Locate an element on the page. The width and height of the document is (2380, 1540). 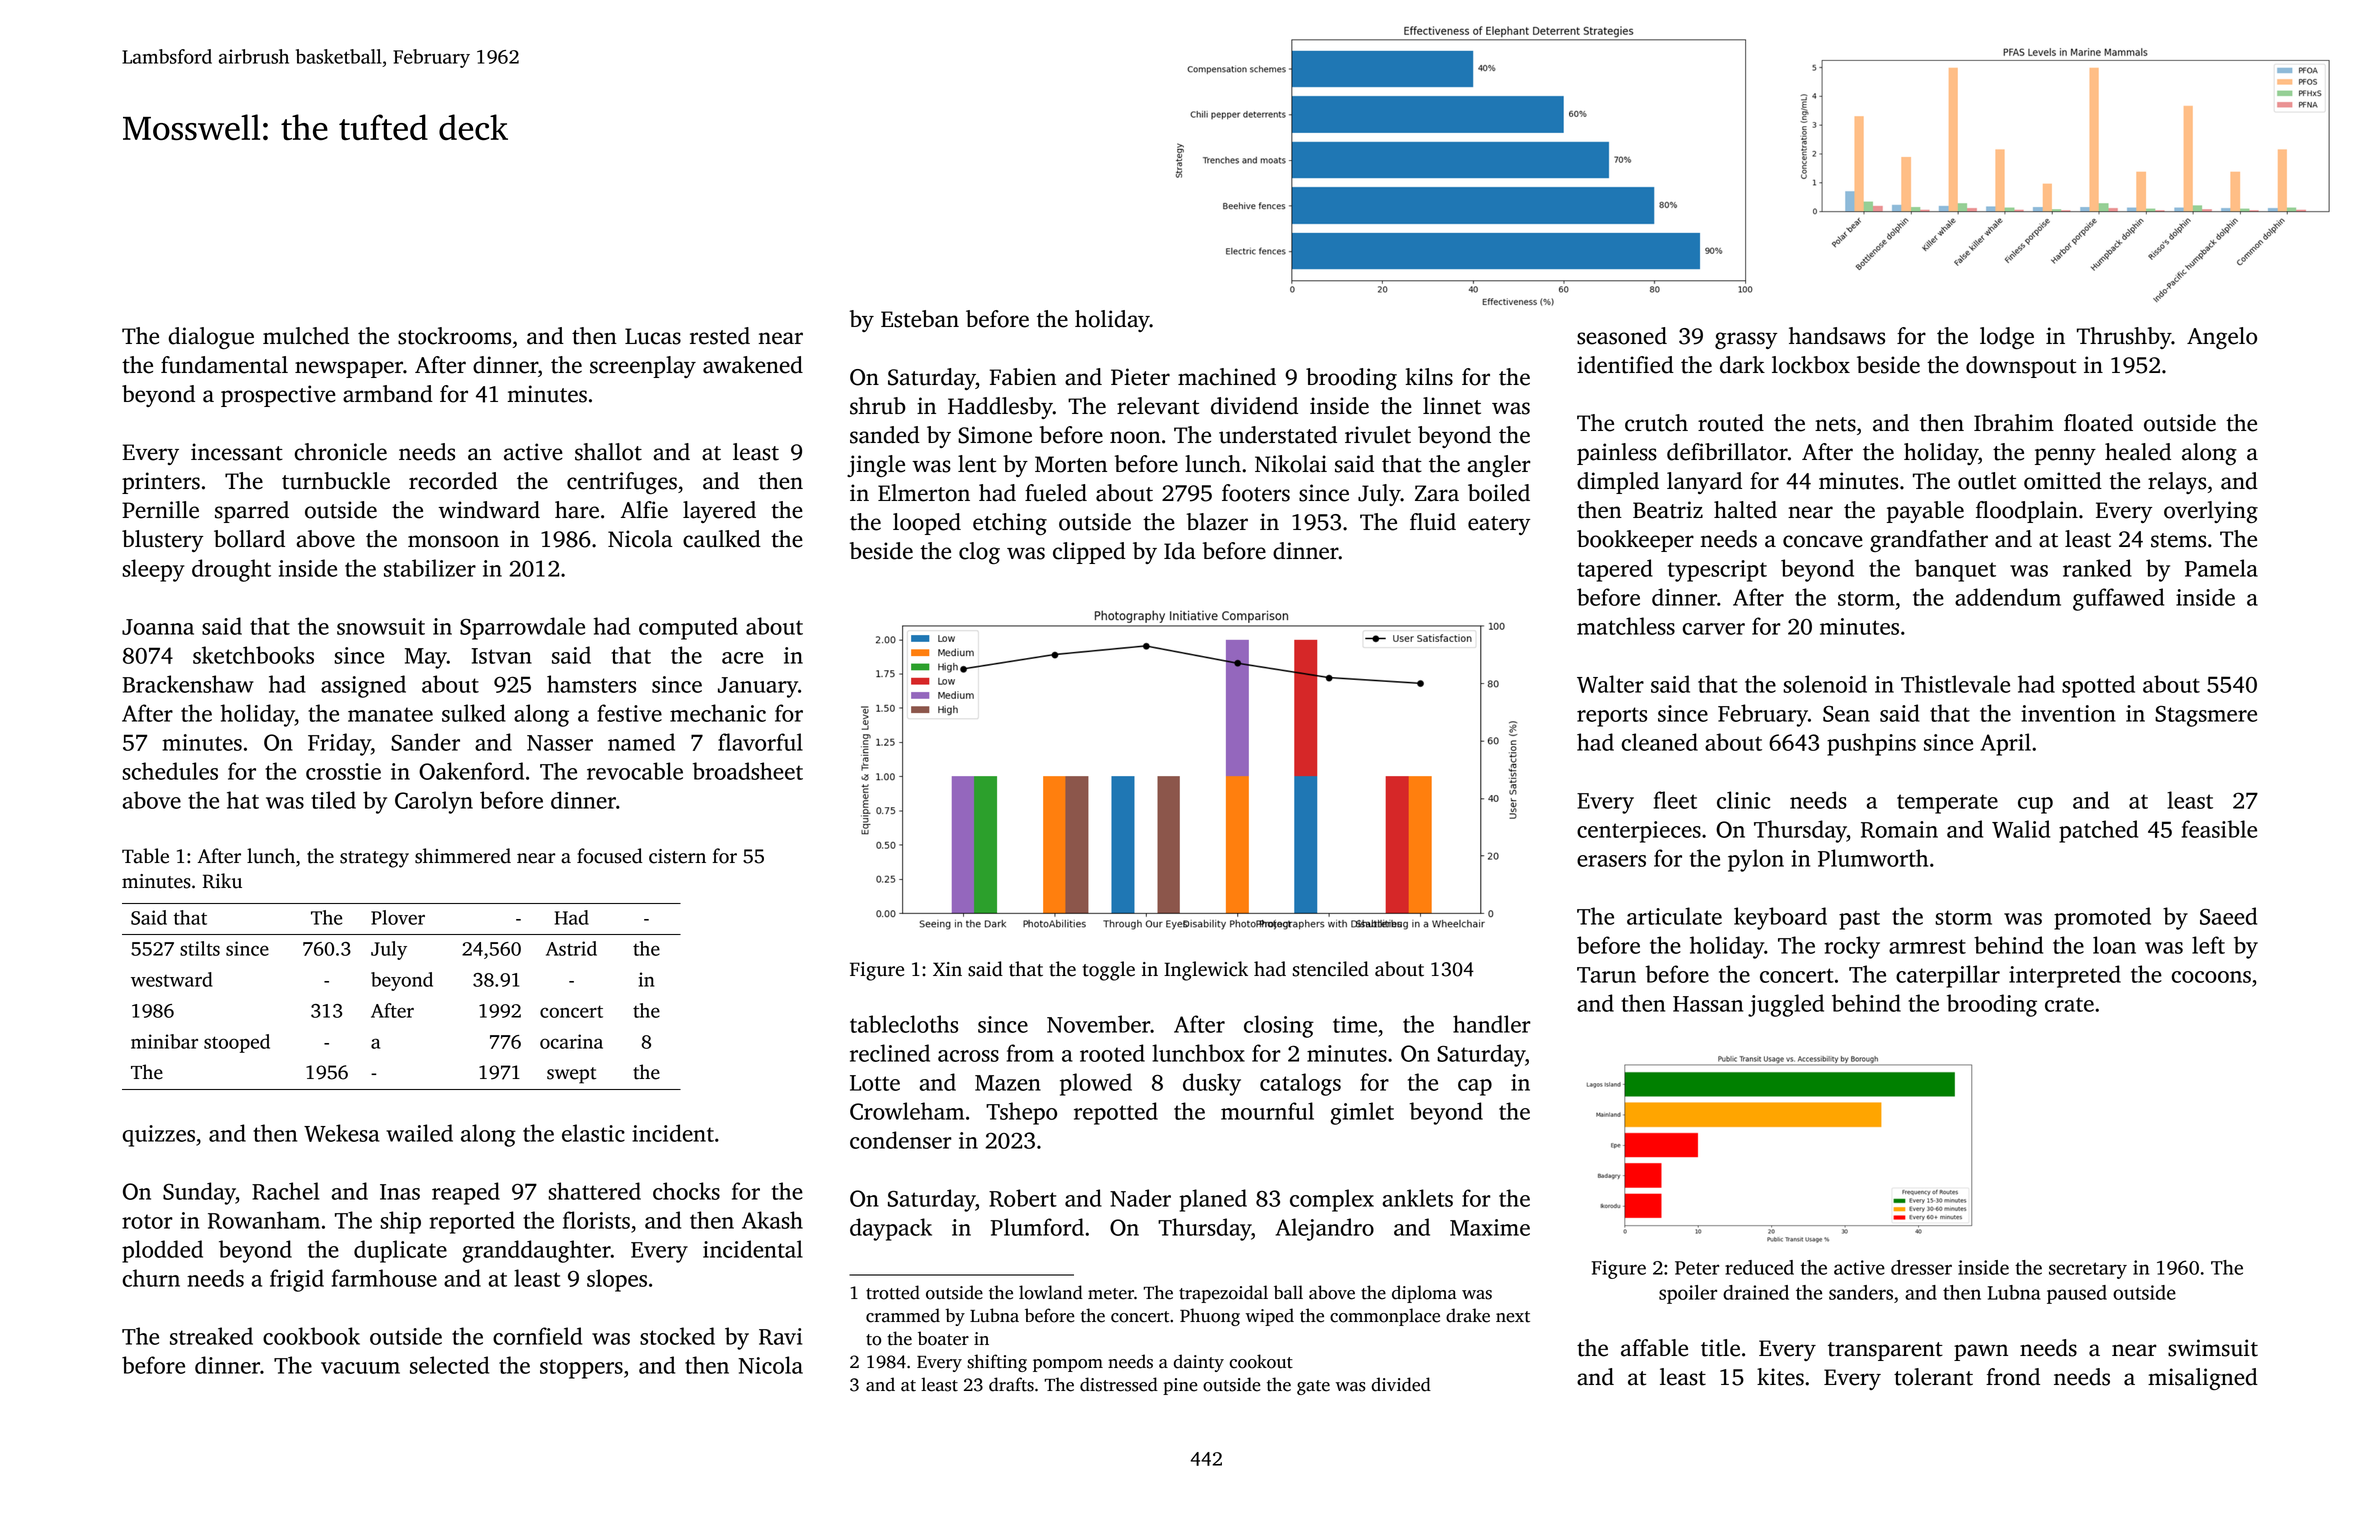
mulched is located at coordinates (306, 336).
